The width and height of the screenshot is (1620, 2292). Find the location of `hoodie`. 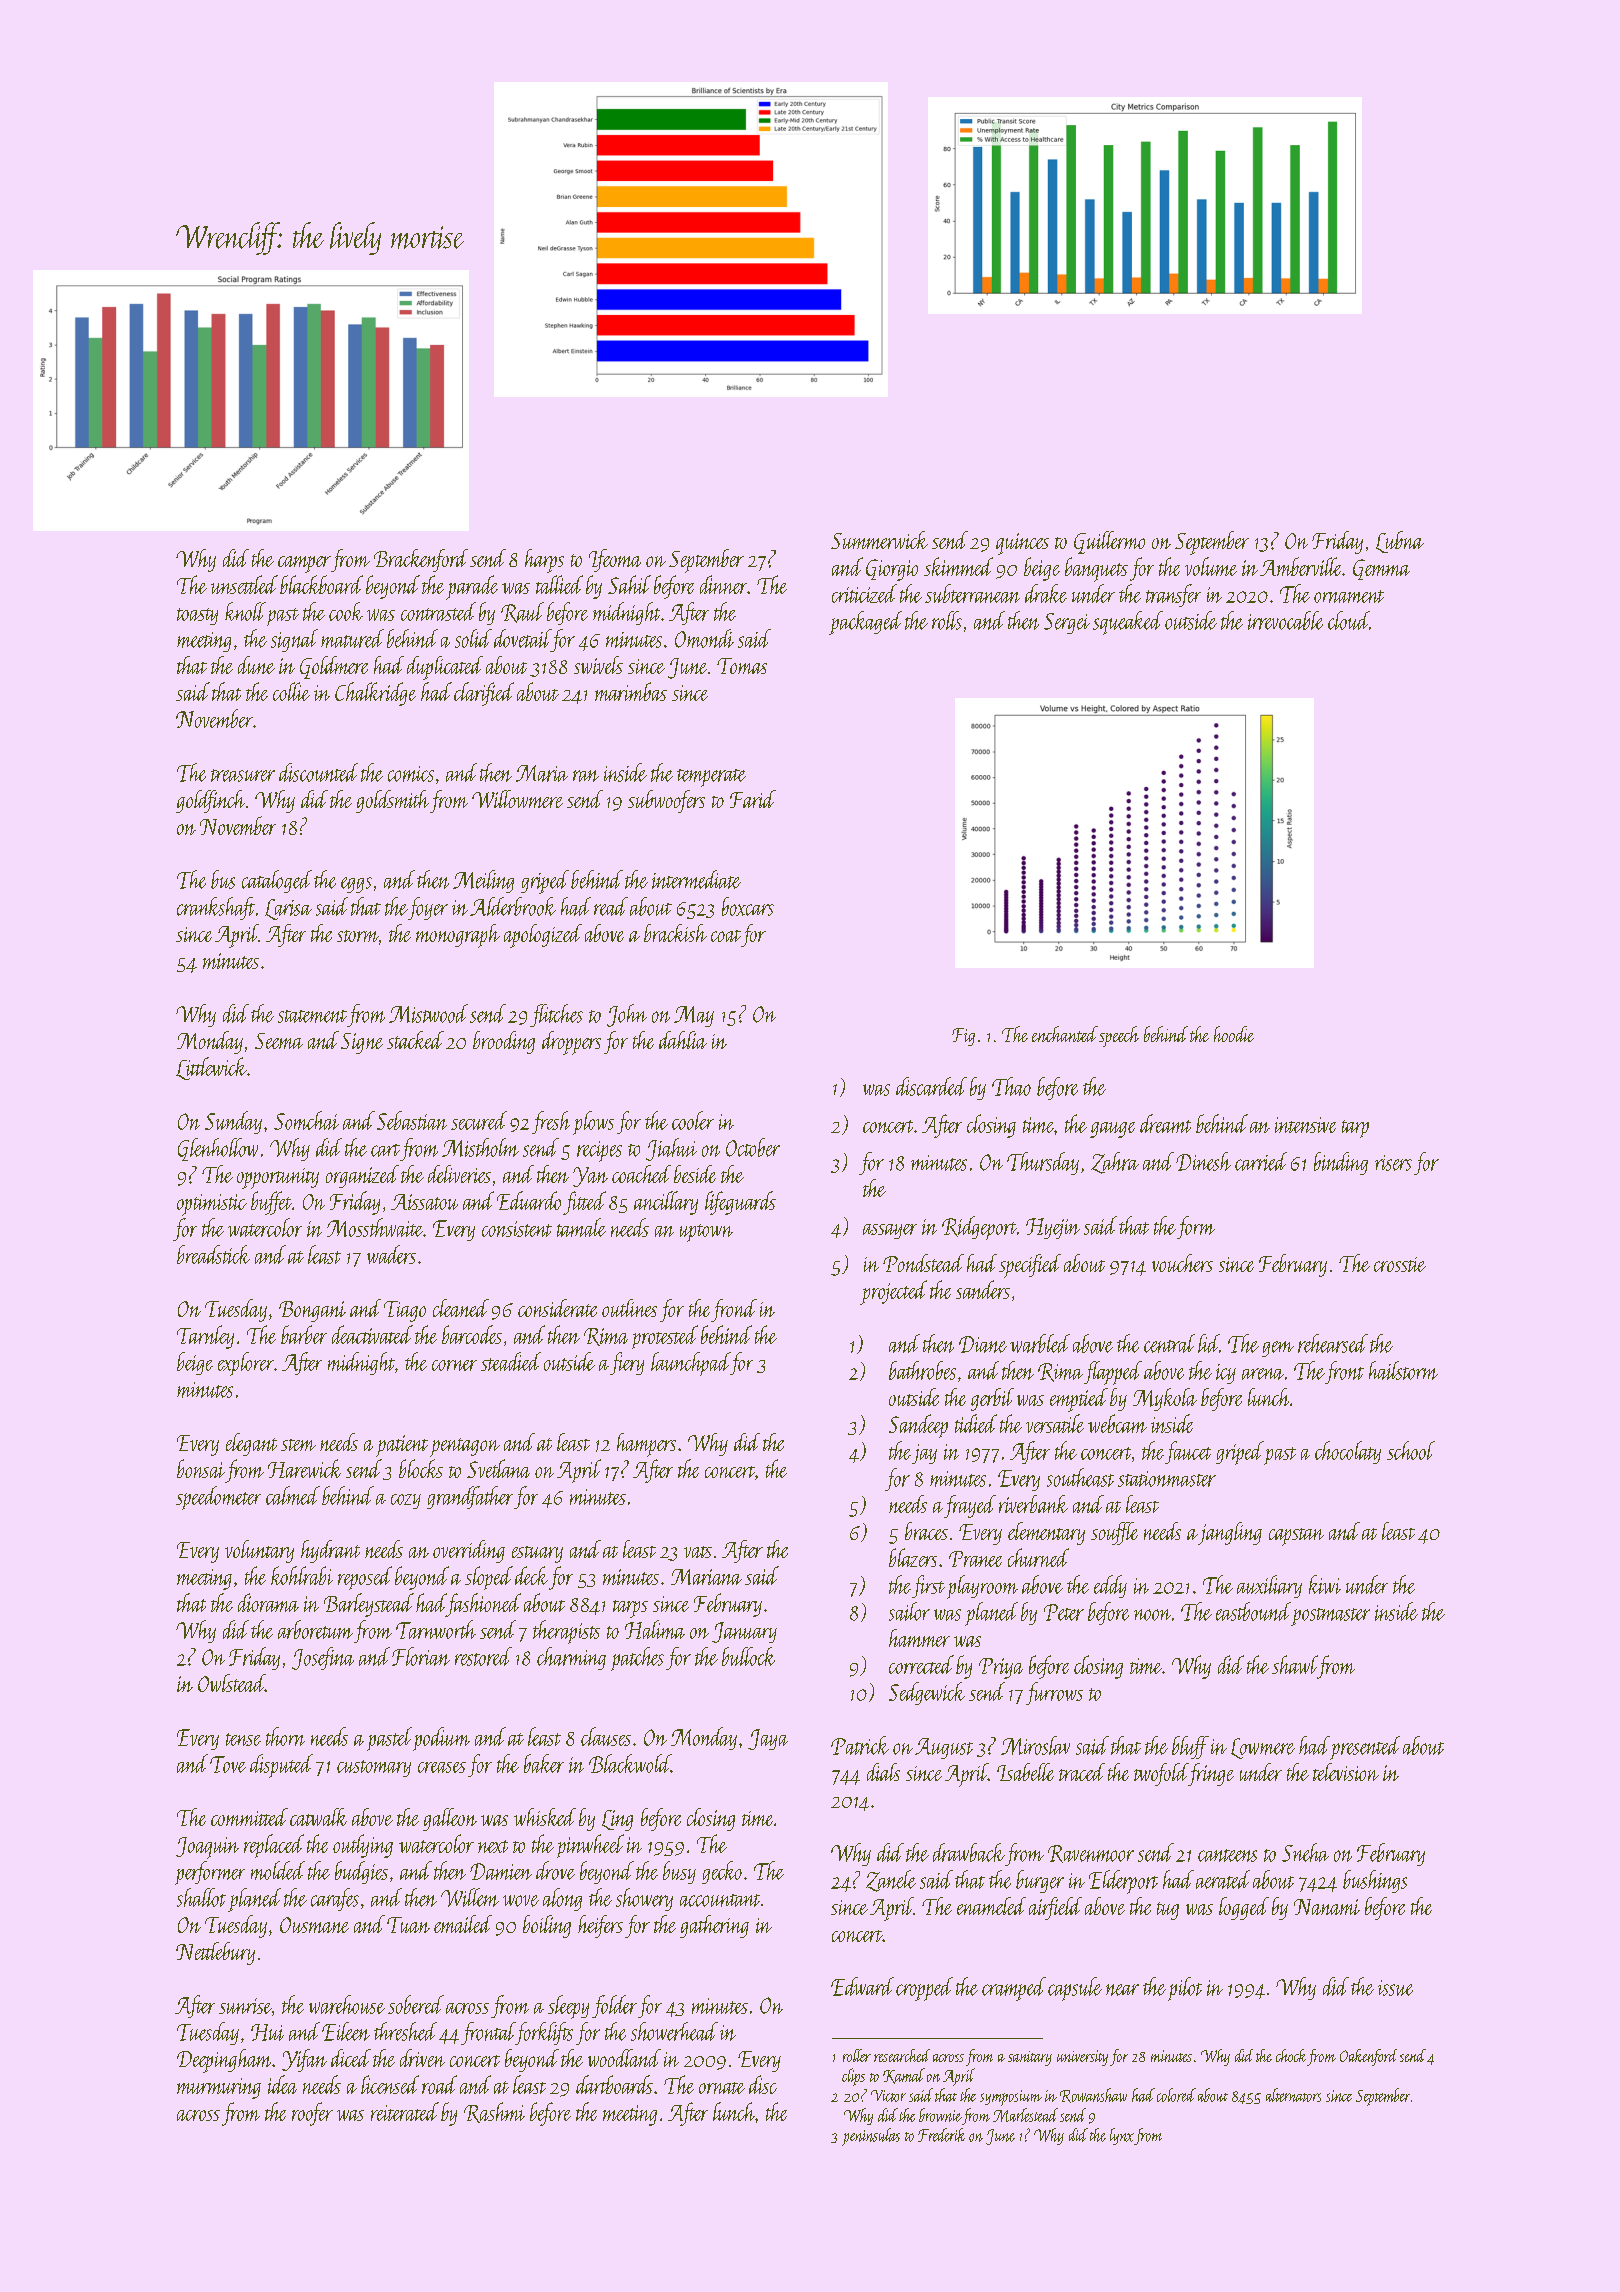

hoodie is located at coordinates (1234, 1034).
